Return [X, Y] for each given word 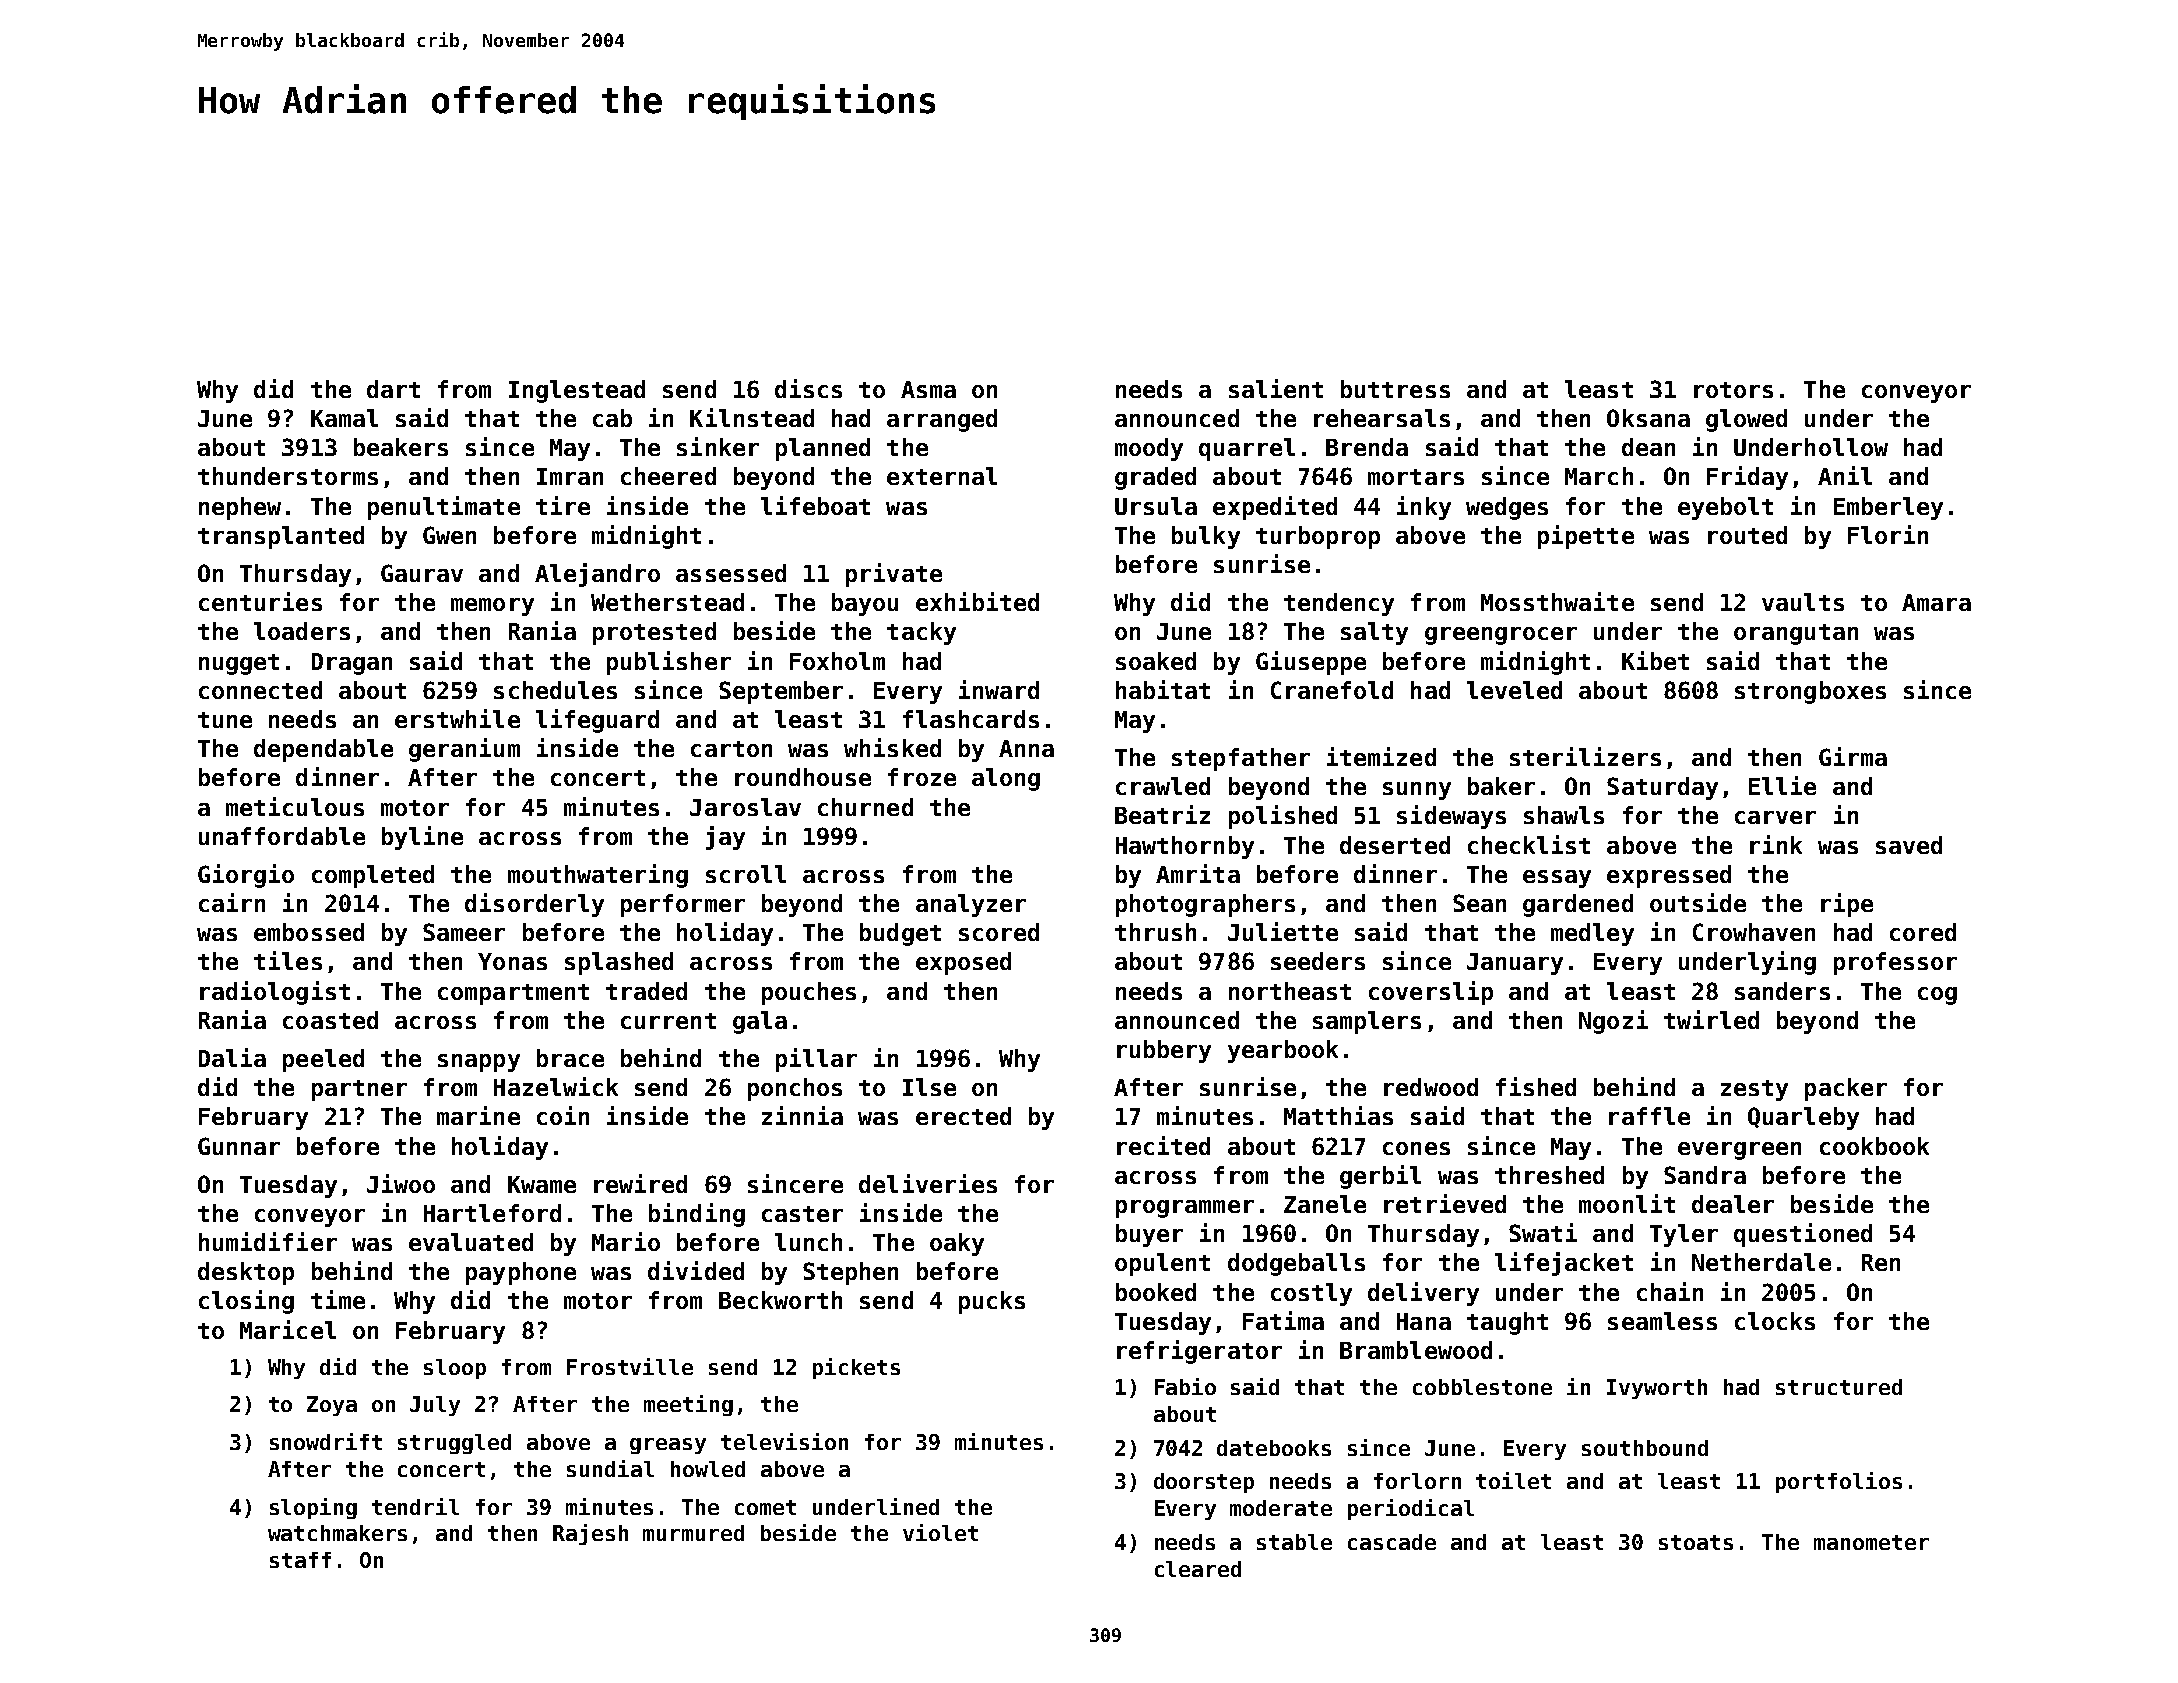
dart [393, 389]
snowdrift [326, 1441]
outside [1698, 902]
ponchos [795, 1089]
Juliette [1283, 931]
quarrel [1247, 449]
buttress [1395, 389]
